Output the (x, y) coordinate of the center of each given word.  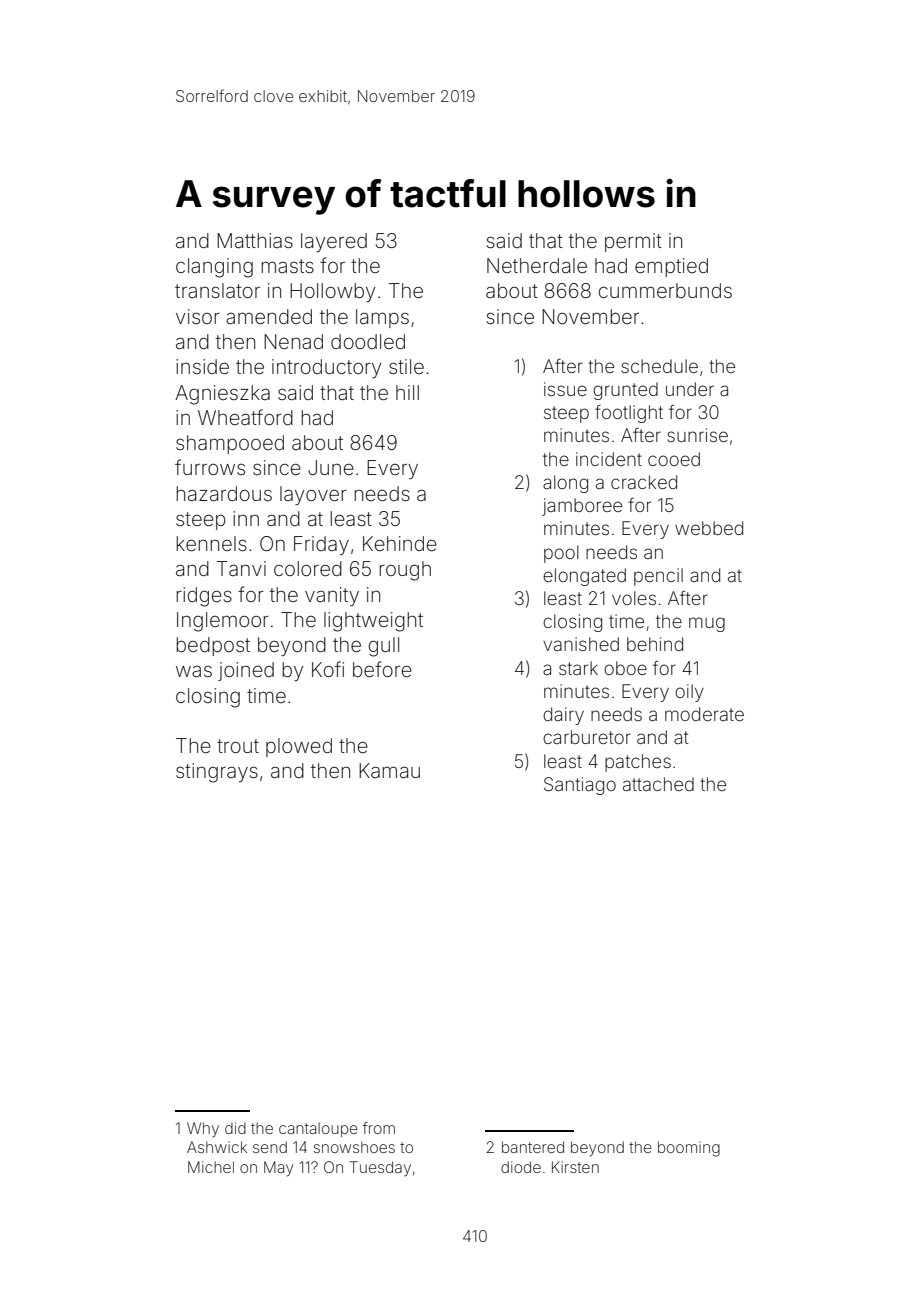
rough (405, 571)
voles (634, 598)
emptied (671, 267)
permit (633, 242)
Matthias (255, 240)
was (194, 671)
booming (689, 1149)
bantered (533, 1147)
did (235, 1128)
